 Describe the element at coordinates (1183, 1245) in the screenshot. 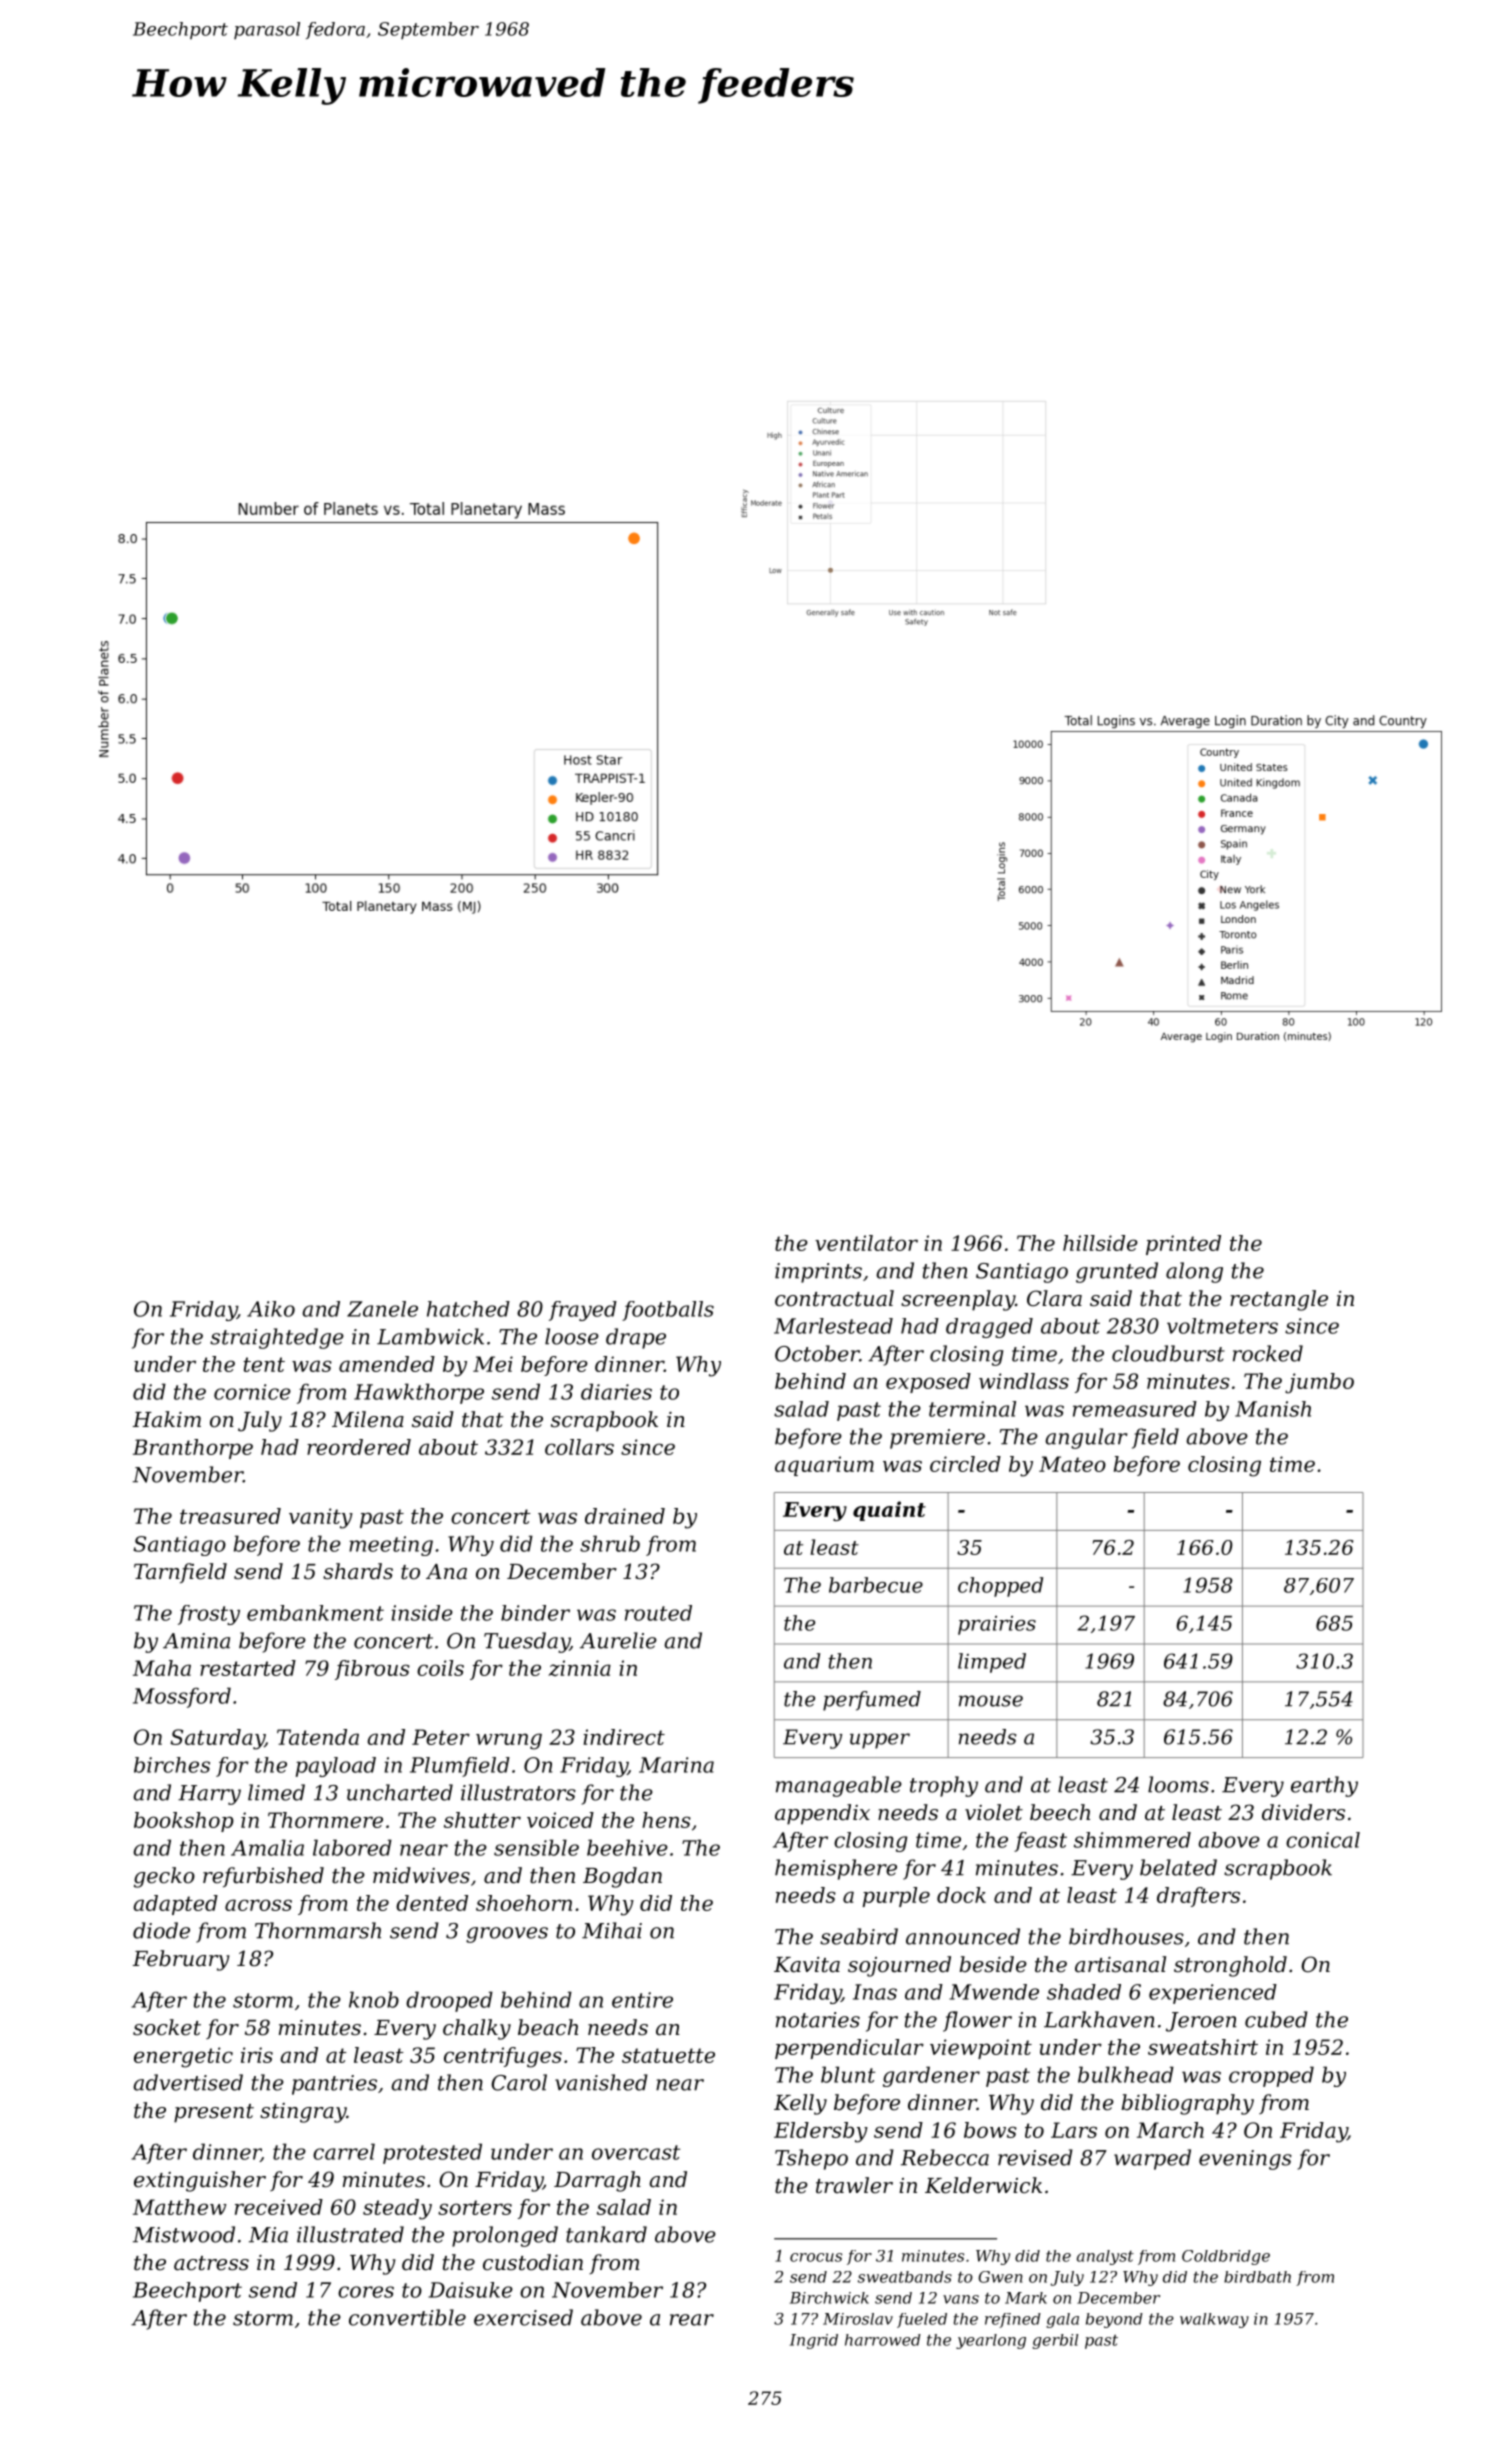

I see `printed` at that location.
